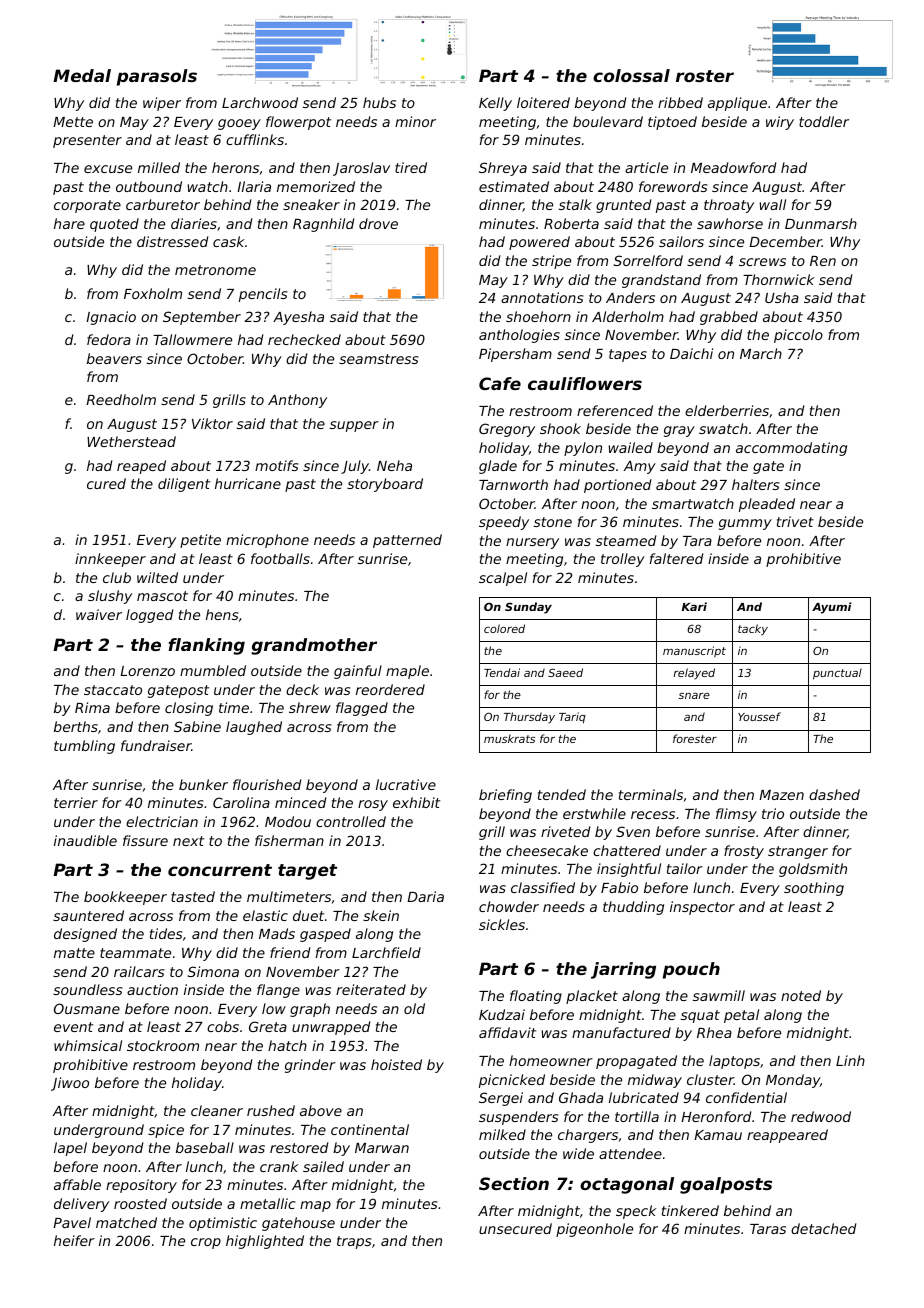 The width and height of the image is (924, 1308). What do you see at coordinates (156, 745) in the image?
I see `fundraiser` at bounding box center [156, 745].
